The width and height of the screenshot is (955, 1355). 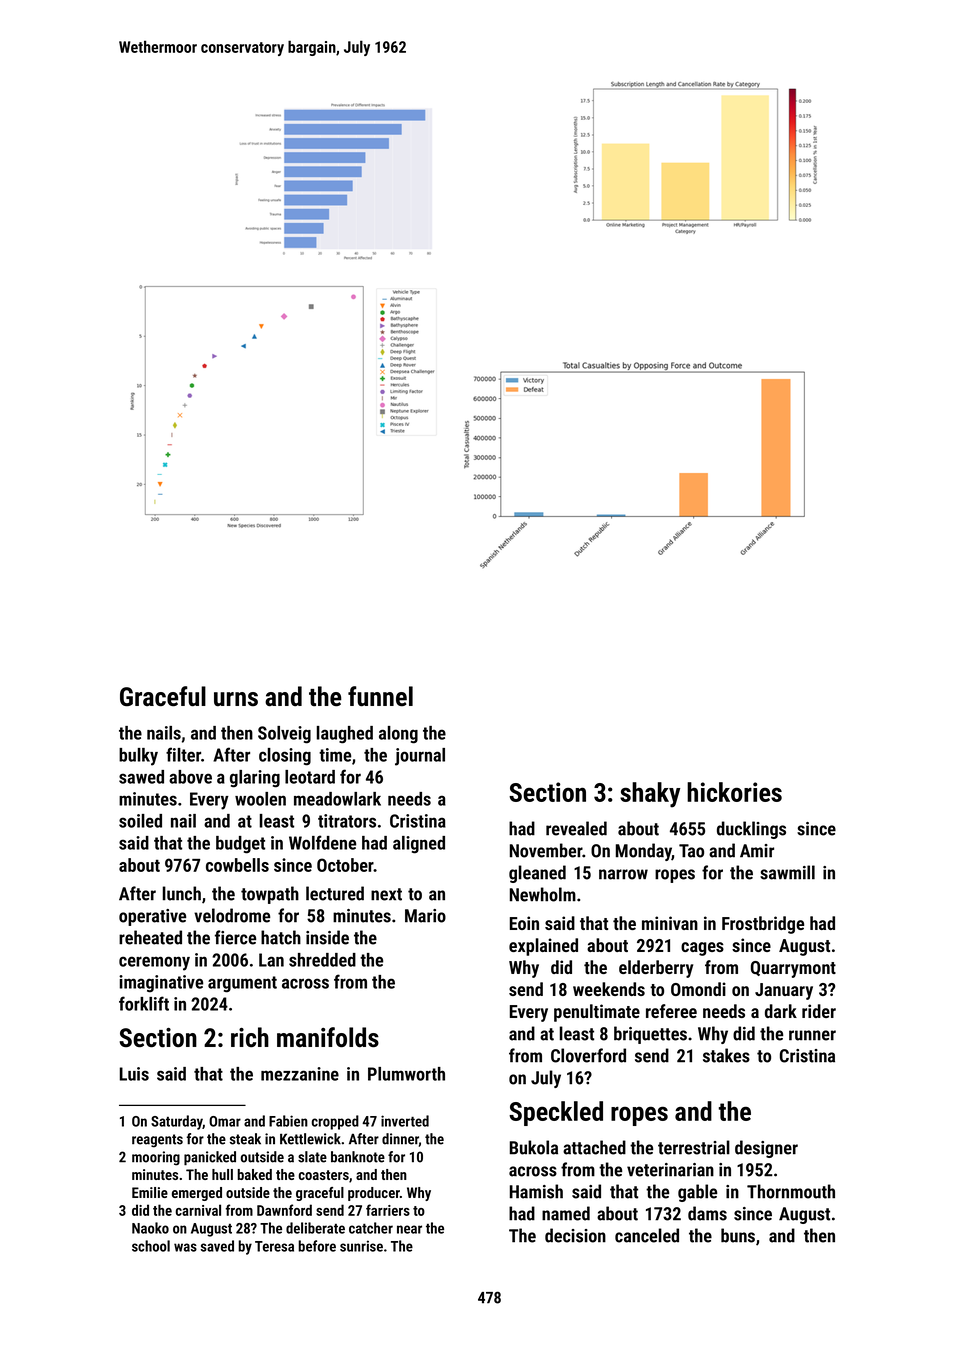 I want to click on lunch, so click(x=182, y=893).
